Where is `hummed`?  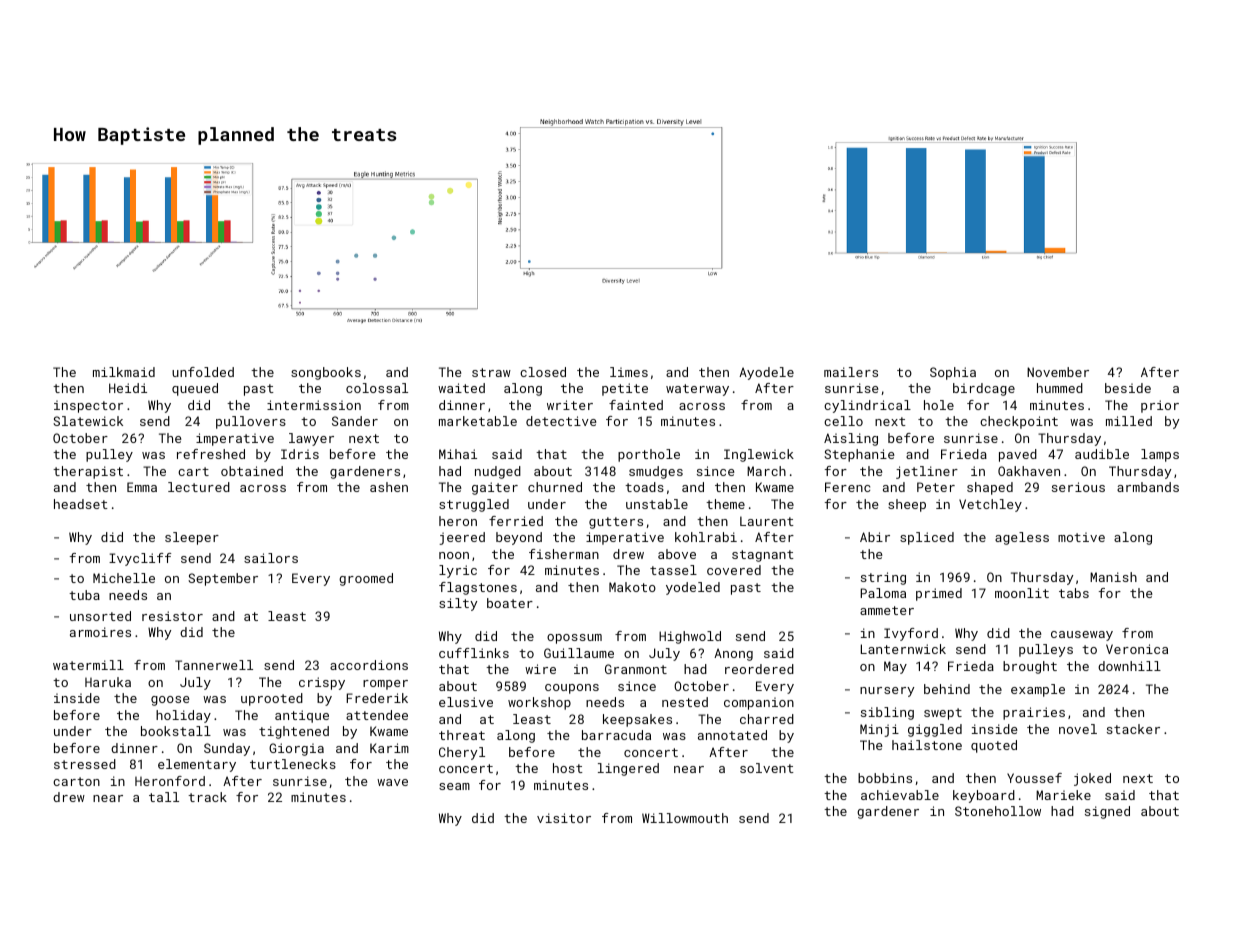
hummed is located at coordinates (1060, 388).
